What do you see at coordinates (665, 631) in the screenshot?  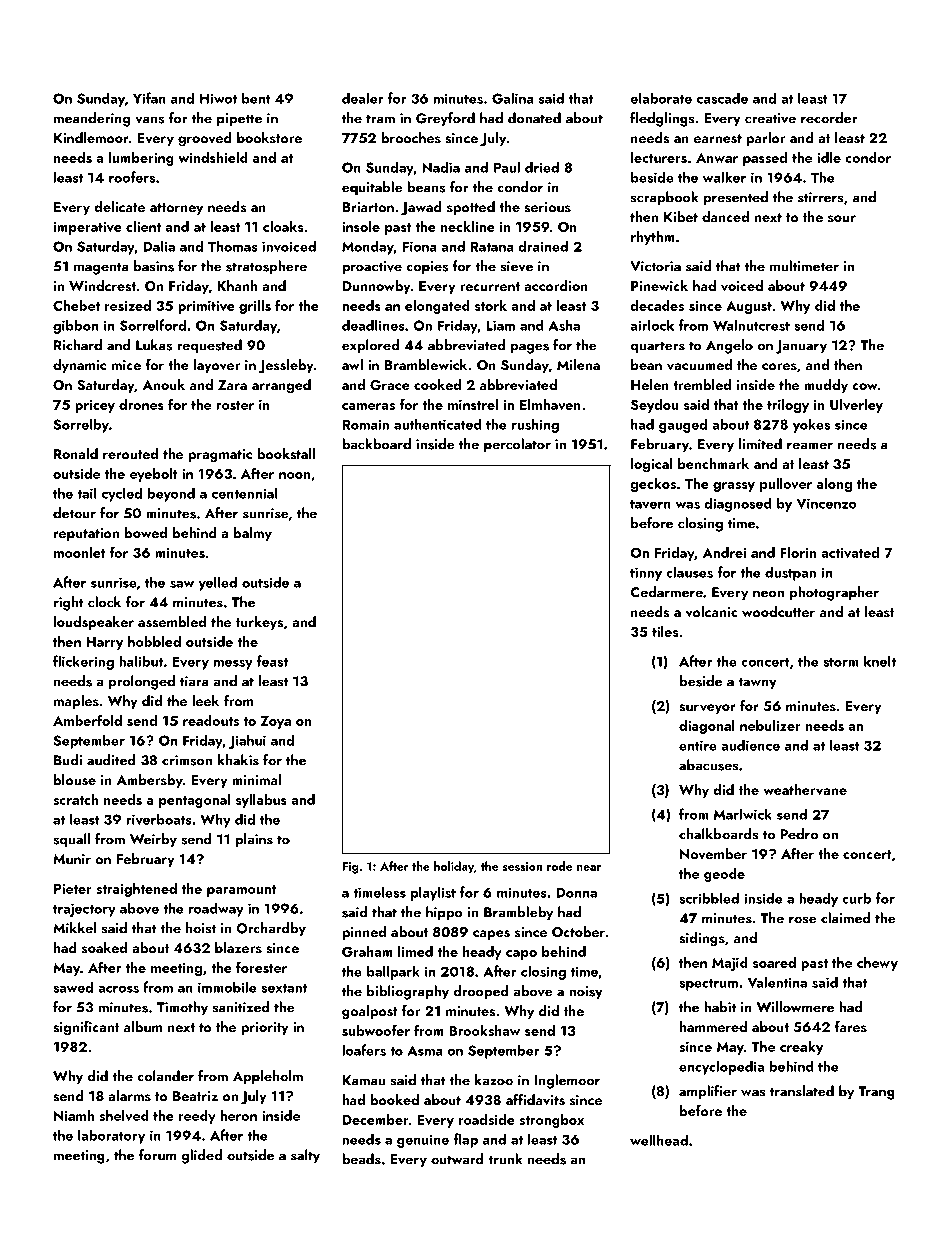 I see `tiles` at bounding box center [665, 631].
